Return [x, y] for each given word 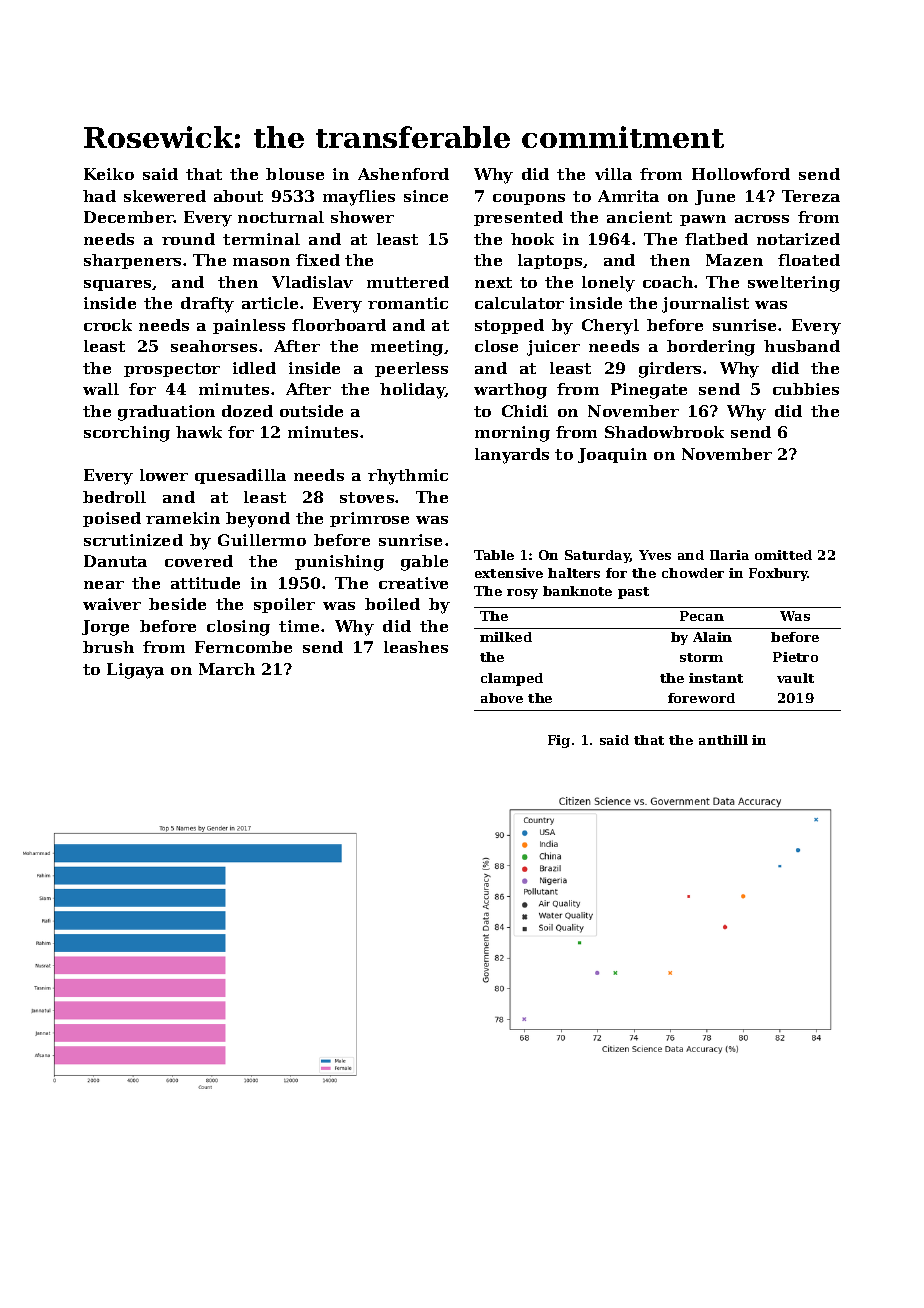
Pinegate [649, 391]
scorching [127, 434]
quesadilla [240, 476]
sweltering [794, 284]
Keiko [109, 174]
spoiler [284, 605]
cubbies [806, 389]
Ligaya [135, 671]
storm [701, 657]
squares [117, 285]
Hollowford [741, 174]
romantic [408, 303]
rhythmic [408, 477]
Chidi [525, 411]
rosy [522, 594]
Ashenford [403, 174]
